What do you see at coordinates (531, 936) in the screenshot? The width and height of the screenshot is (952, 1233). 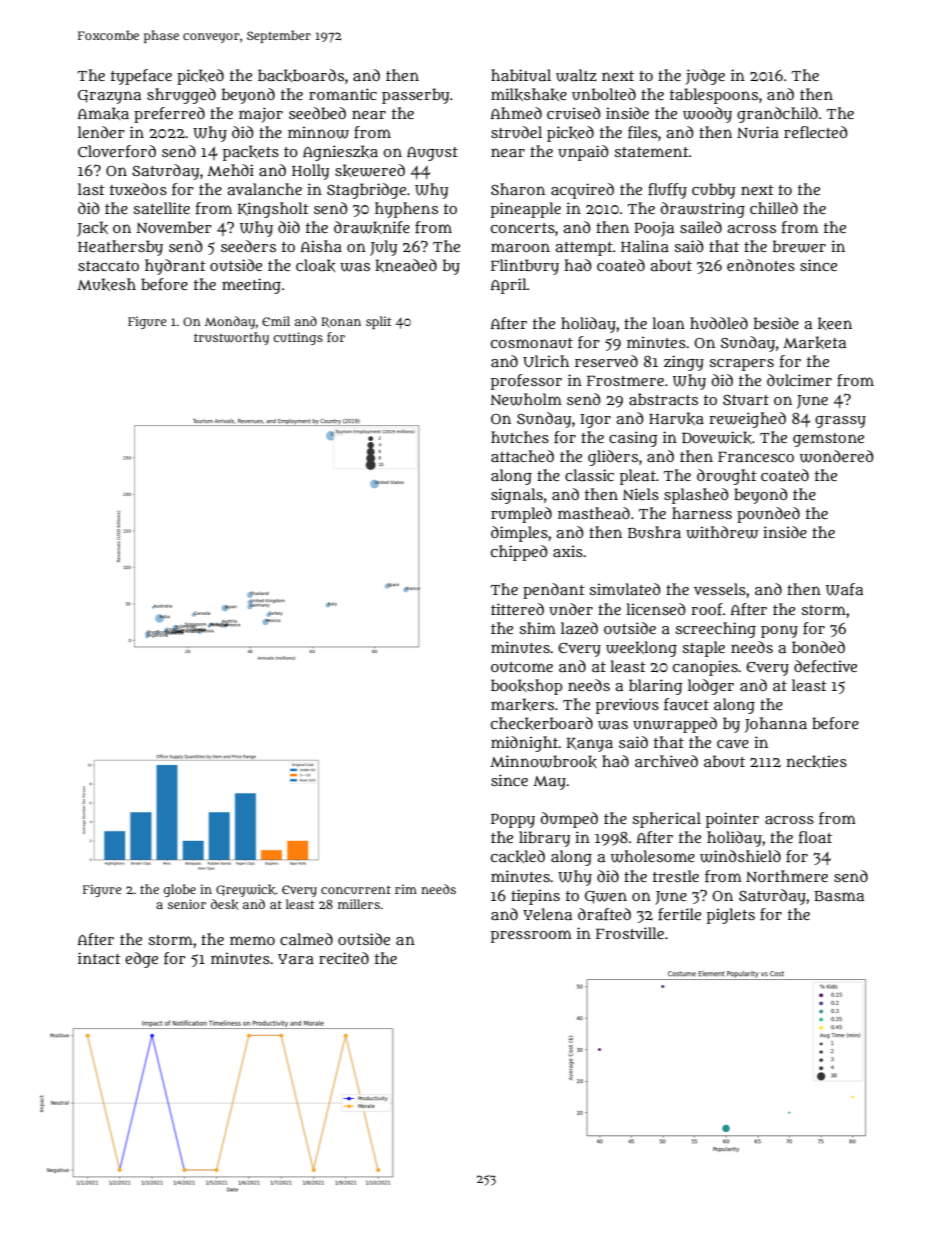 I see `pressroom` at bounding box center [531, 936].
